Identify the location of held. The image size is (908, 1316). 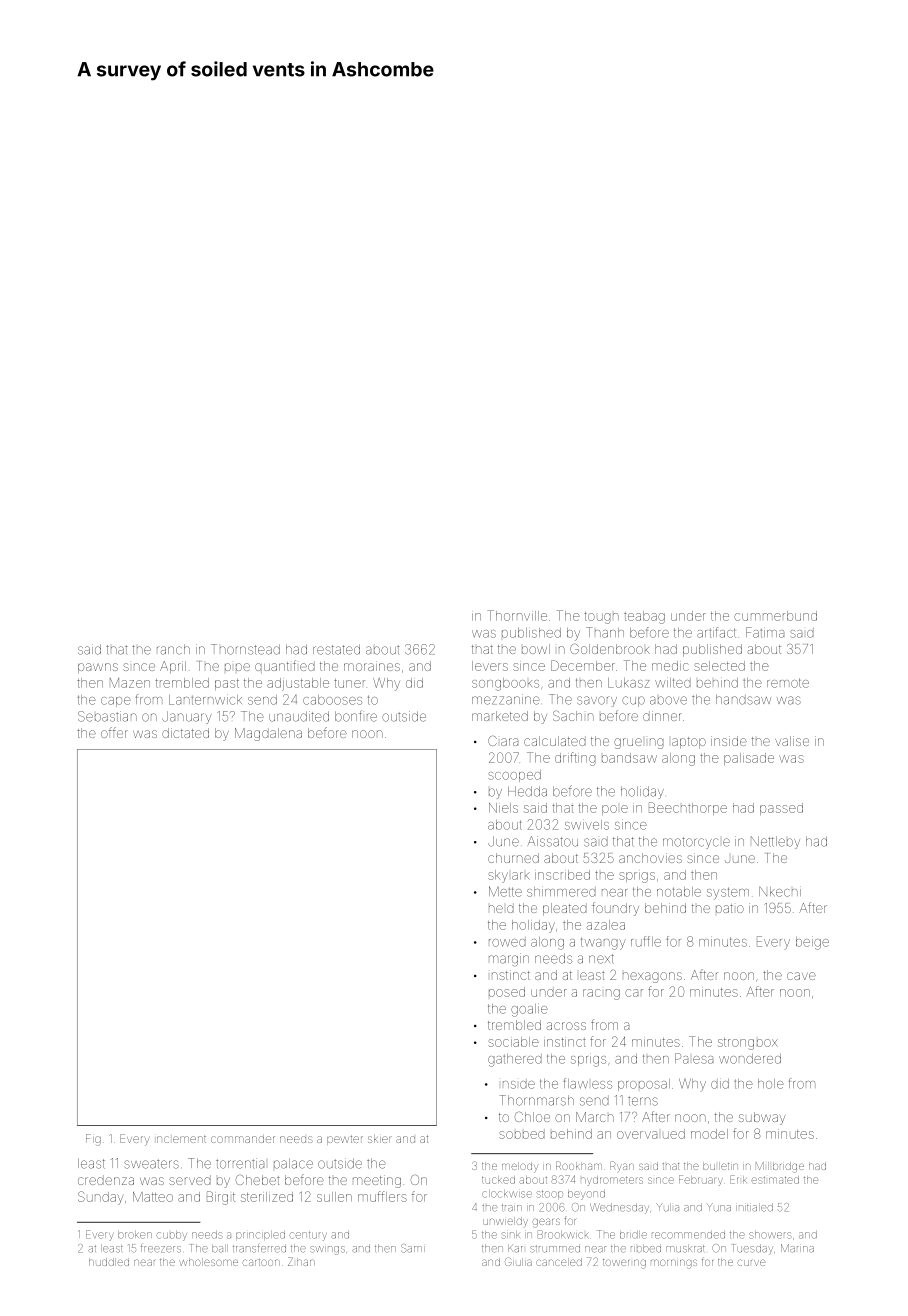
(501, 908).
